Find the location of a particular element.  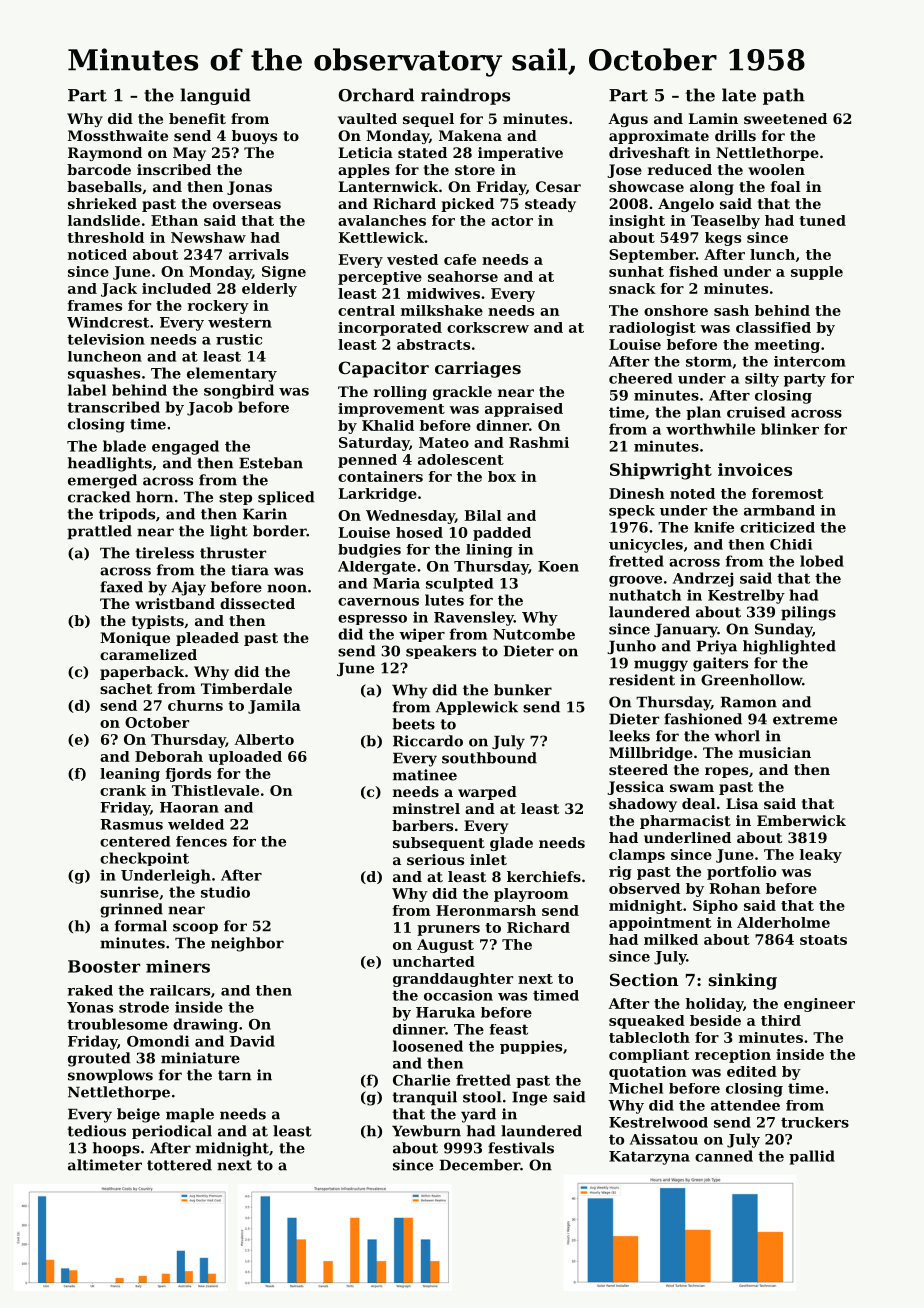

Karin is located at coordinates (265, 514).
